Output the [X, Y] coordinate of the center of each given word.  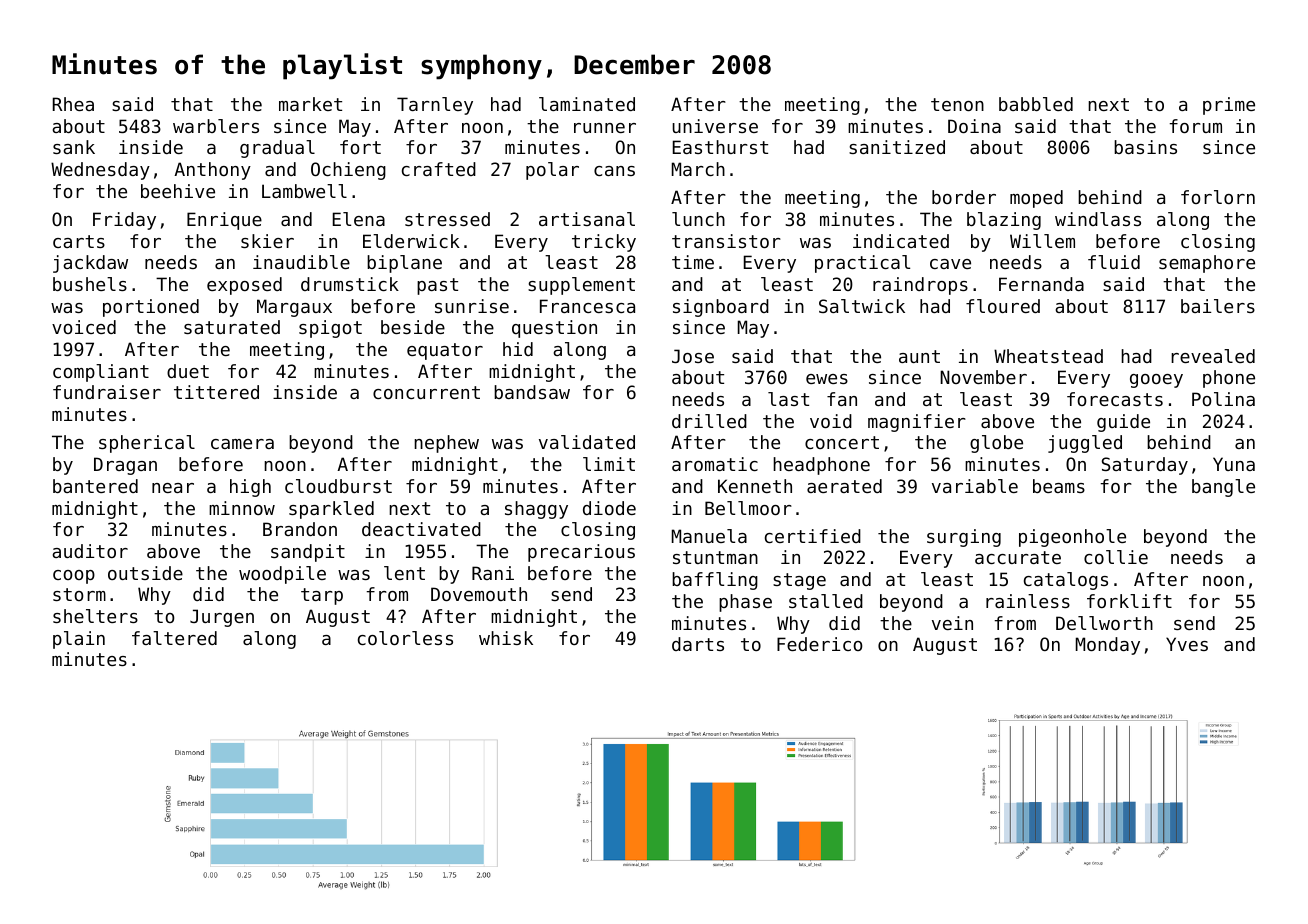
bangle [1223, 488]
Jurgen [222, 618]
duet [188, 371]
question [554, 329]
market [310, 104]
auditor [90, 551]
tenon [957, 104]
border [964, 197]
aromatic [715, 464]
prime [1229, 106]
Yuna [1234, 464]
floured [1003, 306]
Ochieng [348, 171]
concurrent [426, 392]
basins [1145, 147]
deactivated [421, 529]
